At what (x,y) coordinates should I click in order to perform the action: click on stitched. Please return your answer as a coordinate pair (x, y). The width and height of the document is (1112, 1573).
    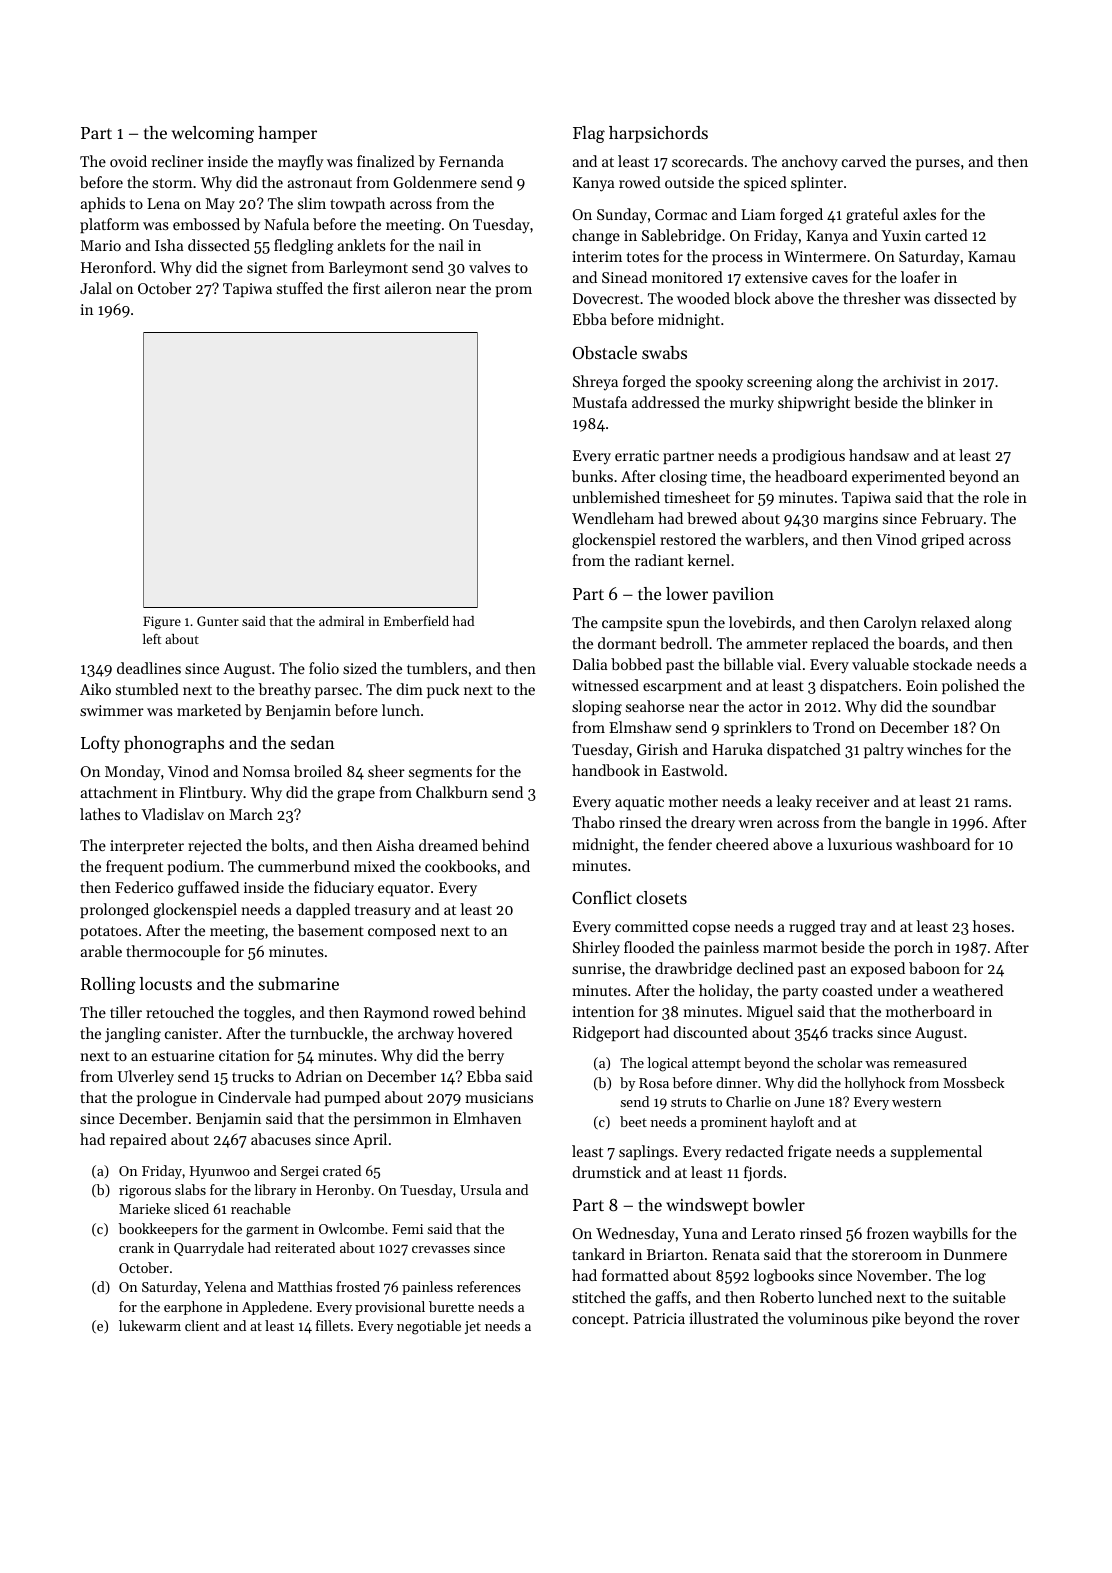
    Looking at the image, I should click on (599, 1297).
